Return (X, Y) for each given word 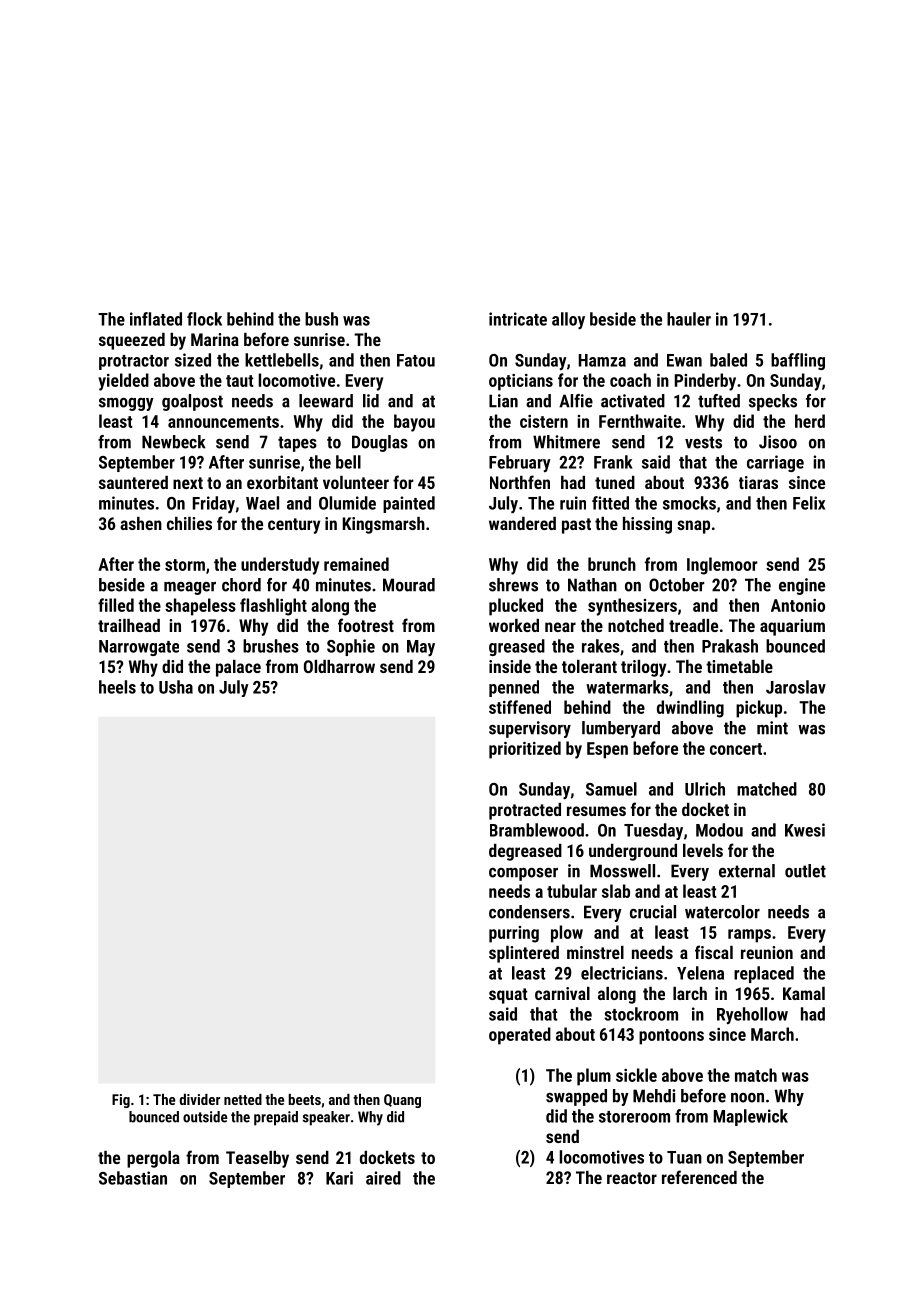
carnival (562, 993)
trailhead (129, 625)
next (188, 483)
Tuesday (653, 831)
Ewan (684, 360)
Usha (176, 687)
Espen (607, 750)
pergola (153, 1159)
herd (810, 421)
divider (199, 1099)
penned (514, 688)
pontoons (671, 1037)
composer (523, 874)
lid (371, 401)
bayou (414, 423)
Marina (215, 339)
